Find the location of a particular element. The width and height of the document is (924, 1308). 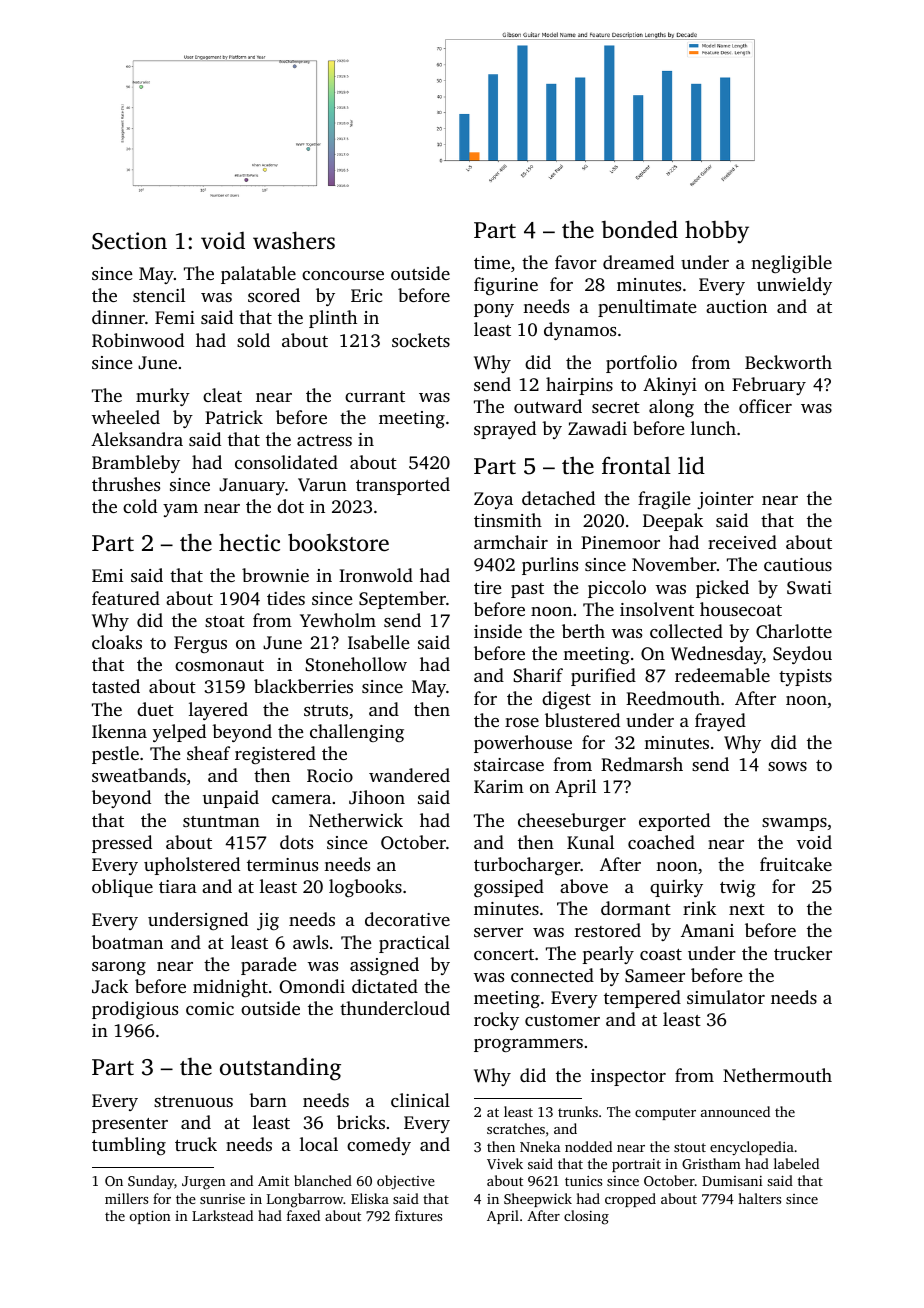

option is located at coordinates (150, 1217).
